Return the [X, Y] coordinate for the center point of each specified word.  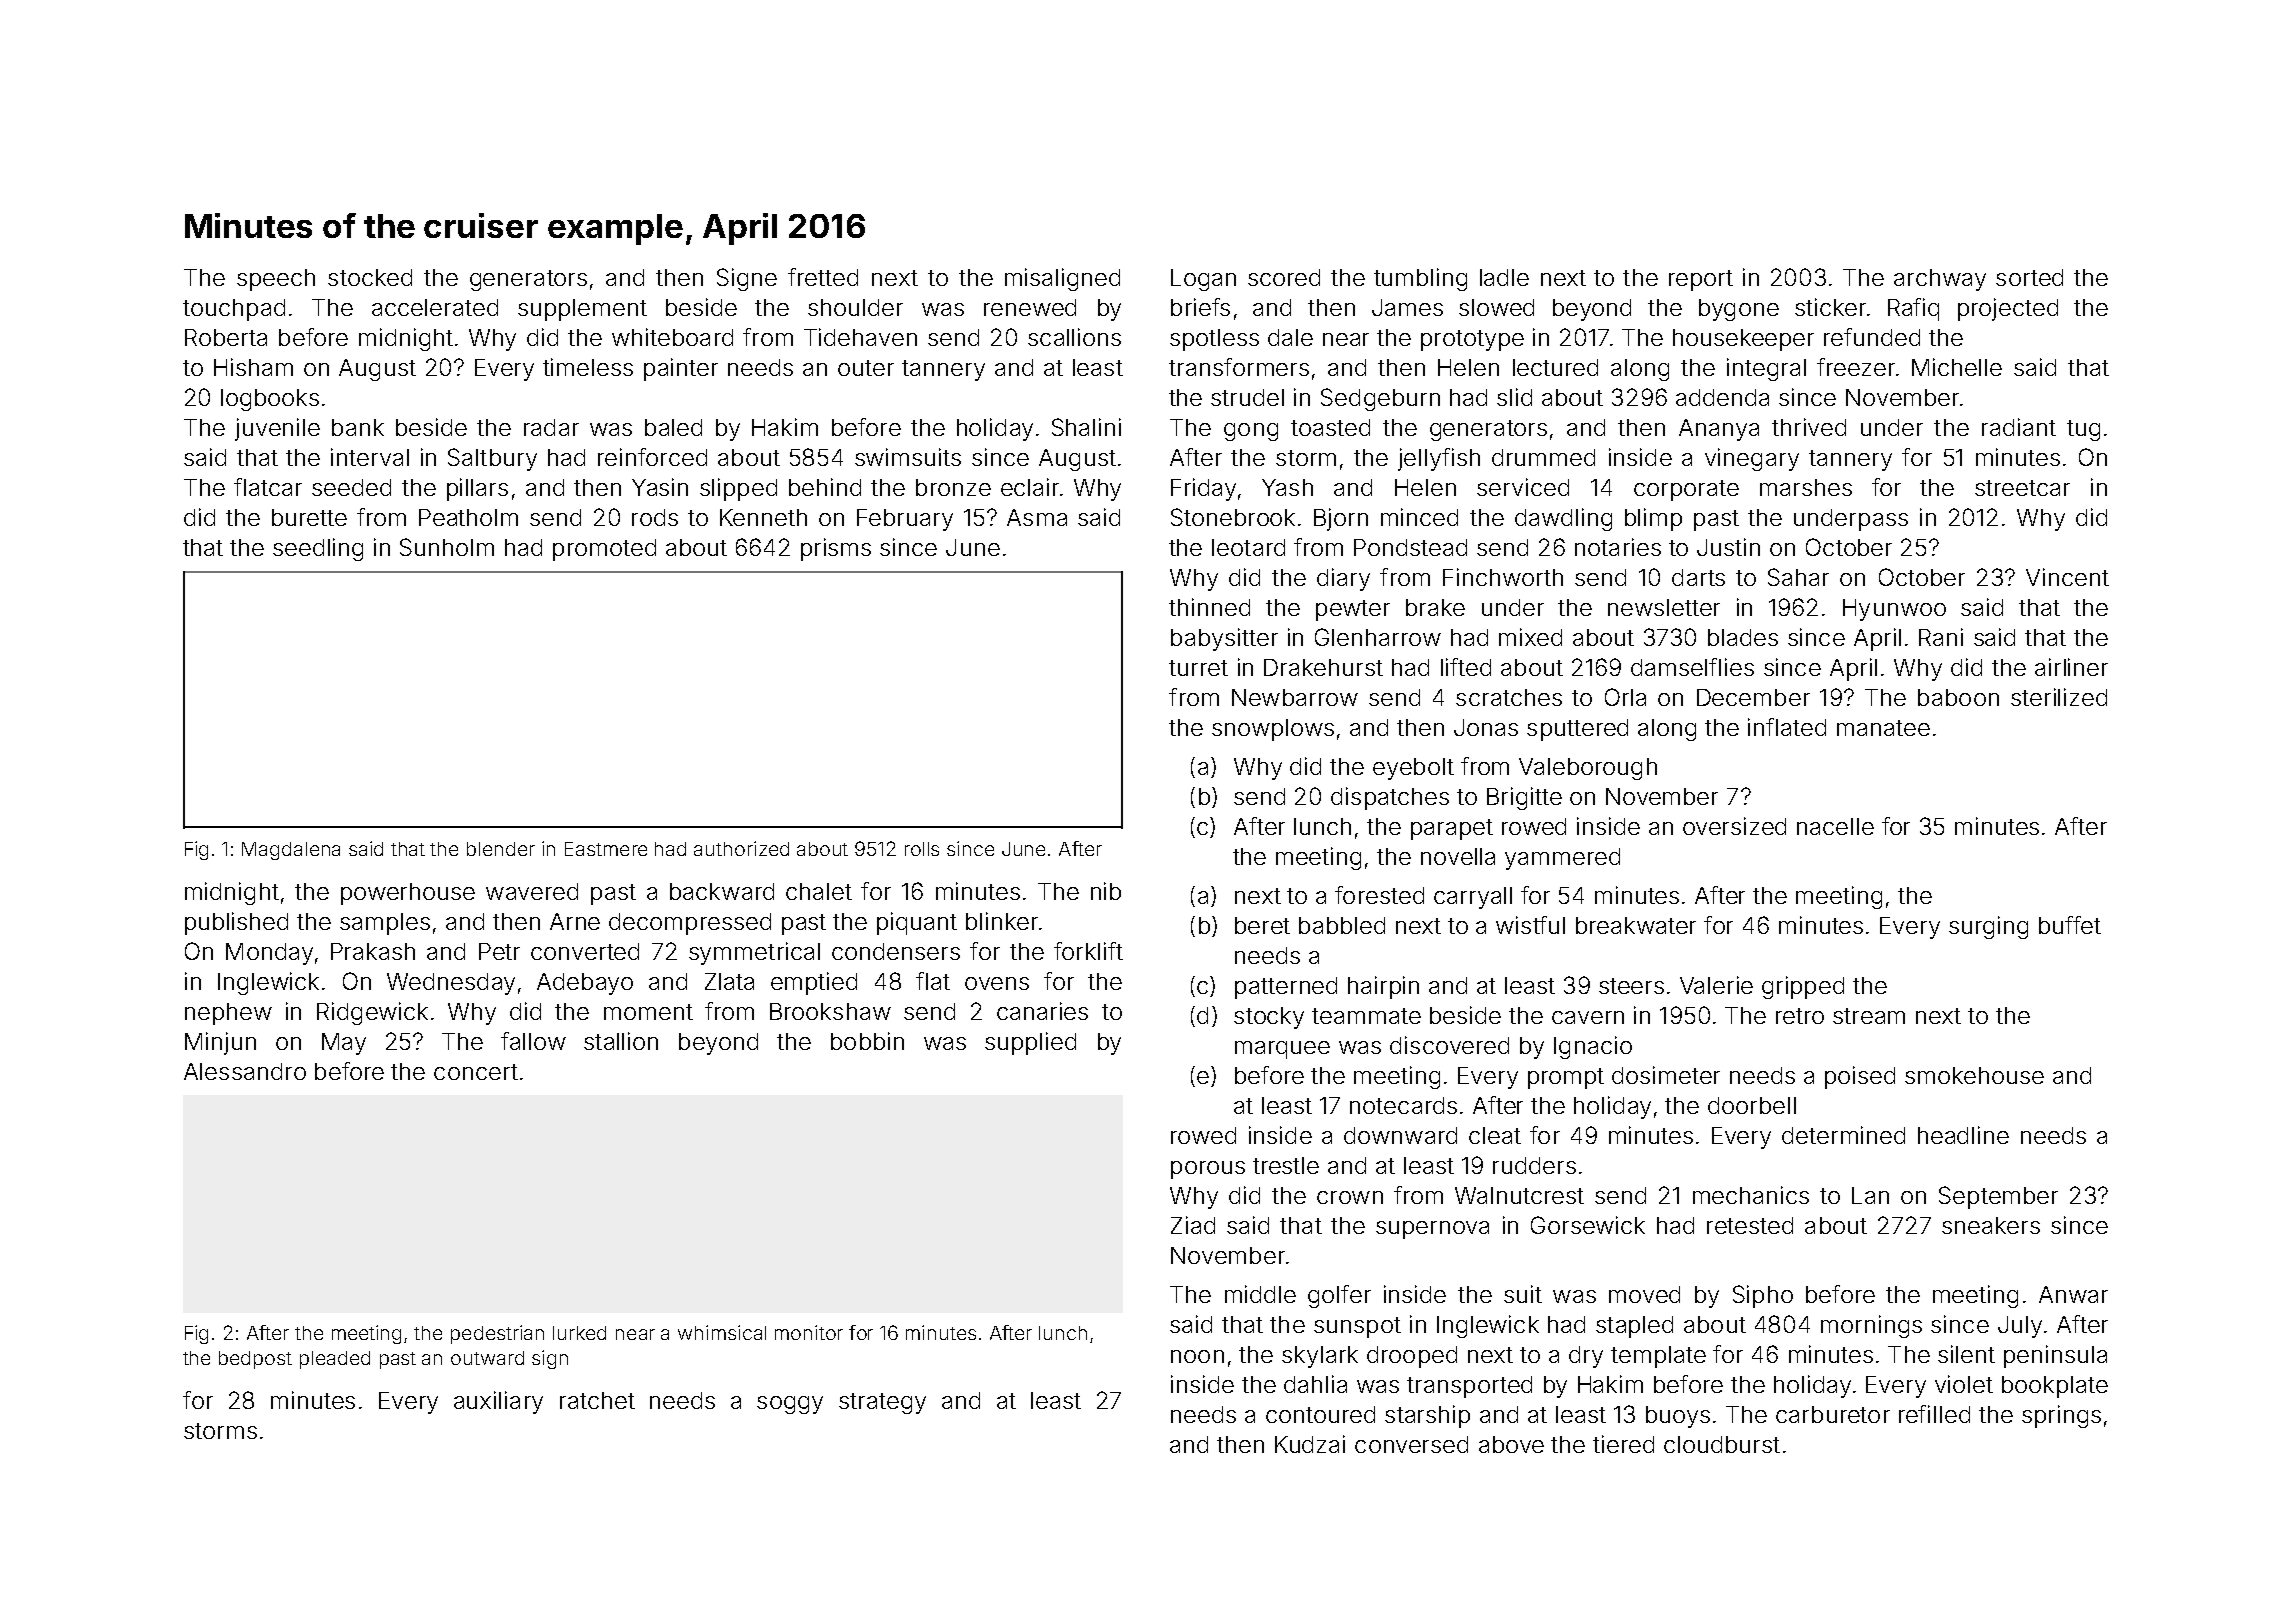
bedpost [255, 1360]
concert [476, 1072]
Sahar [1798, 577]
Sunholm [447, 547]
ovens [997, 983]
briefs [1200, 307]
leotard [1248, 547]
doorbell [1752, 1105]
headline [1963, 1135]
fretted [823, 277]
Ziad [1193, 1225]
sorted [2029, 277]
